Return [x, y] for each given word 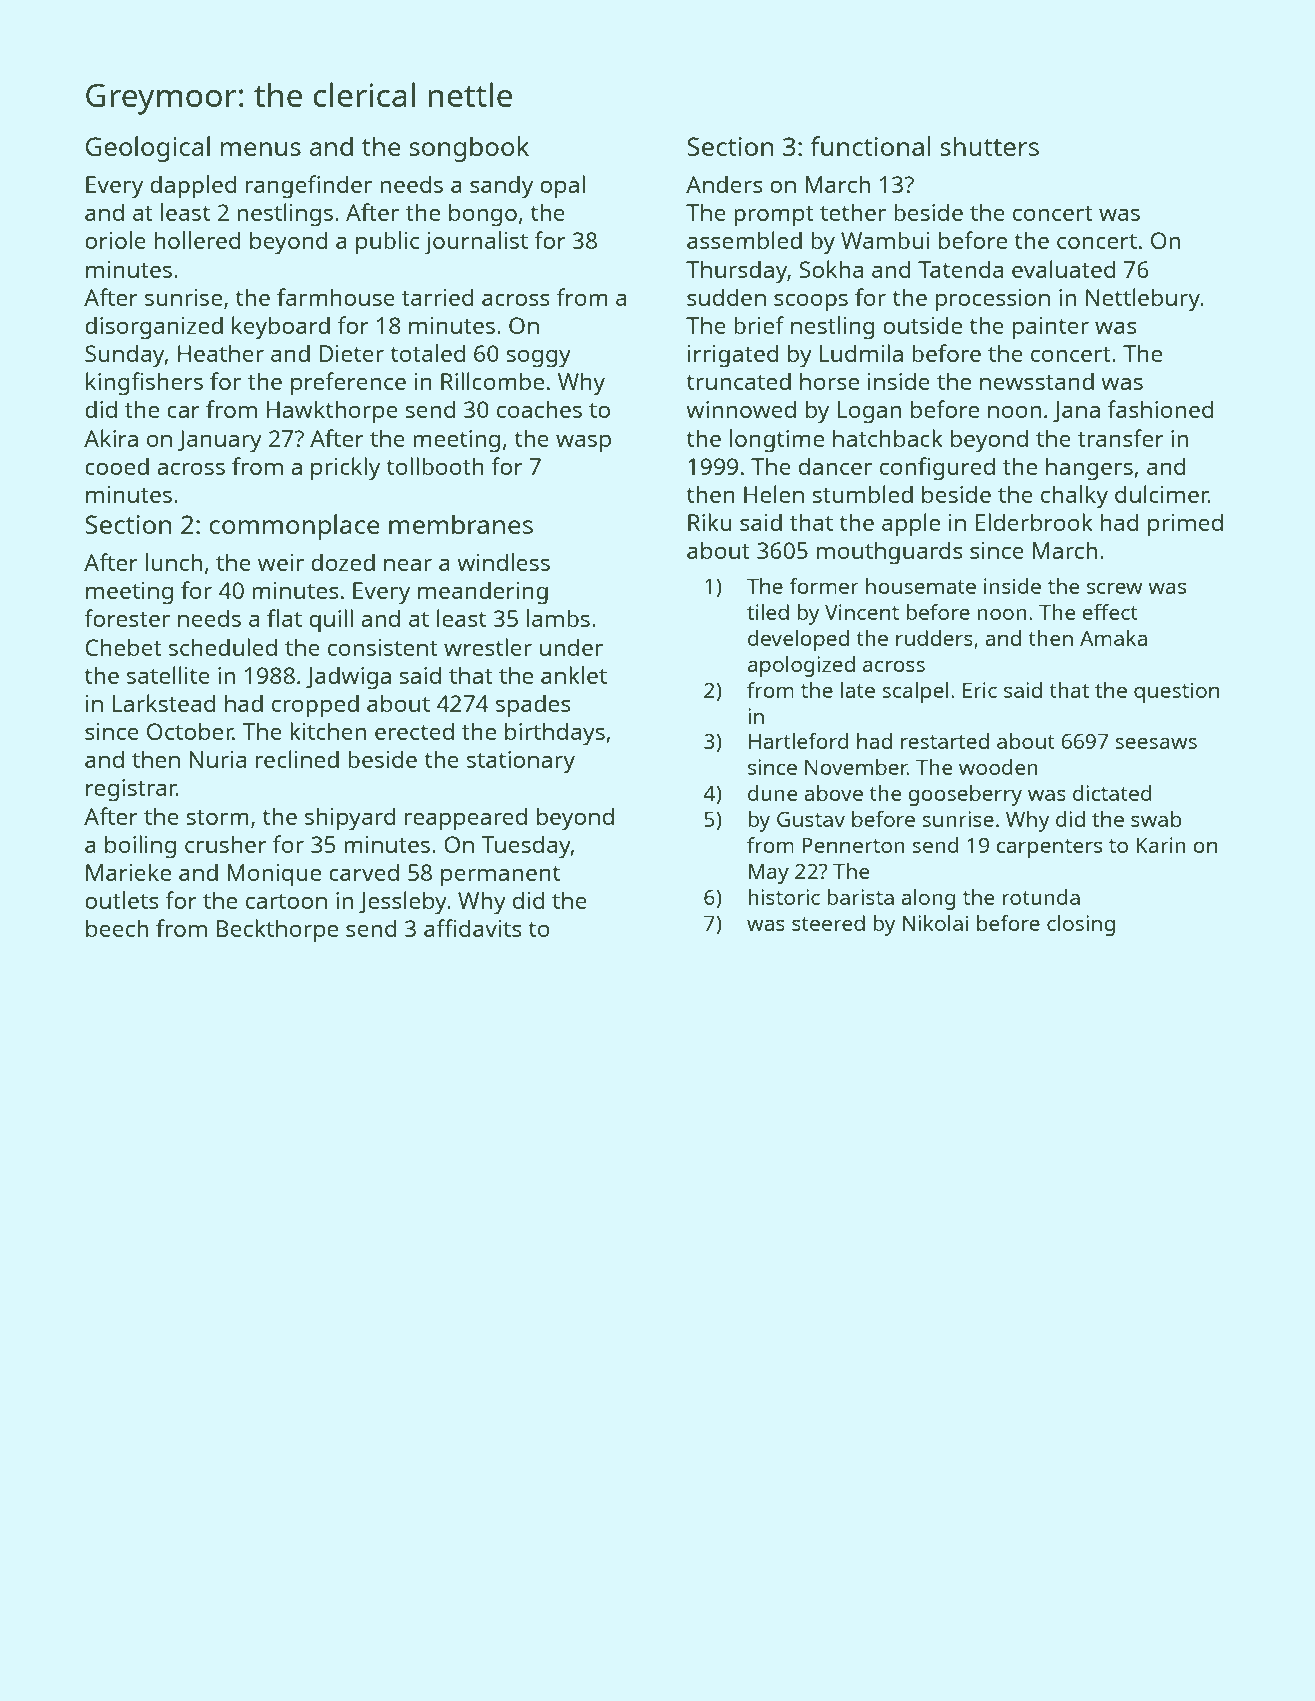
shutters [989, 146]
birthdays [555, 734]
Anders [724, 184]
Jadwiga [348, 678]
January [219, 441]
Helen [774, 494]
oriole [115, 240]
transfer [1121, 438]
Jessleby [403, 903]
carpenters [1049, 848]
